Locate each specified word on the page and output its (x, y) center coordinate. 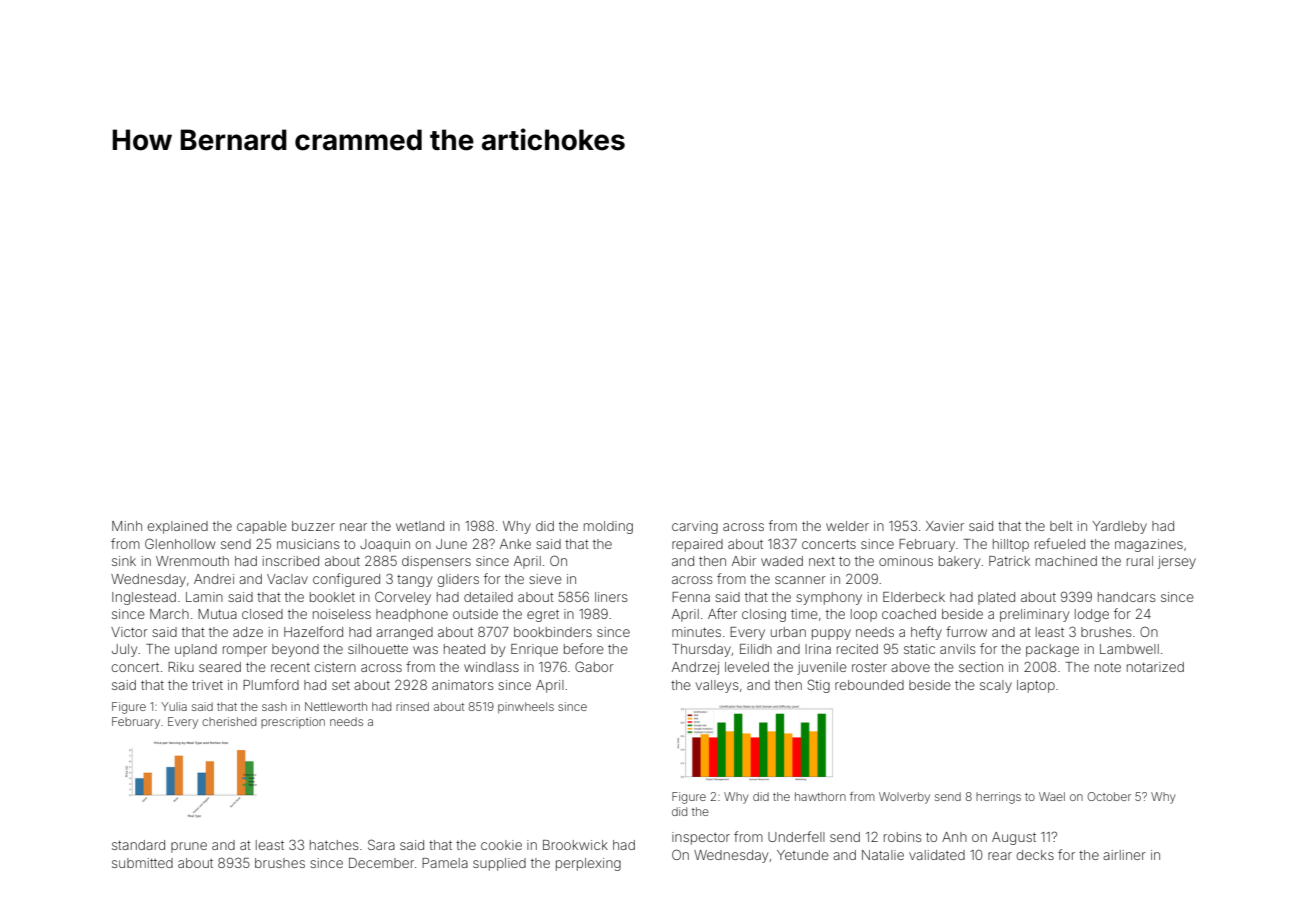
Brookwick (575, 845)
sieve (545, 579)
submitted (142, 863)
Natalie (883, 855)
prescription (293, 722)
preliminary (1034, 615)
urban (788, 632)
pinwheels (526, 707)
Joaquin (385, 545)
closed (262, 614)
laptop (1036, 686)
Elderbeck (914, 597)
